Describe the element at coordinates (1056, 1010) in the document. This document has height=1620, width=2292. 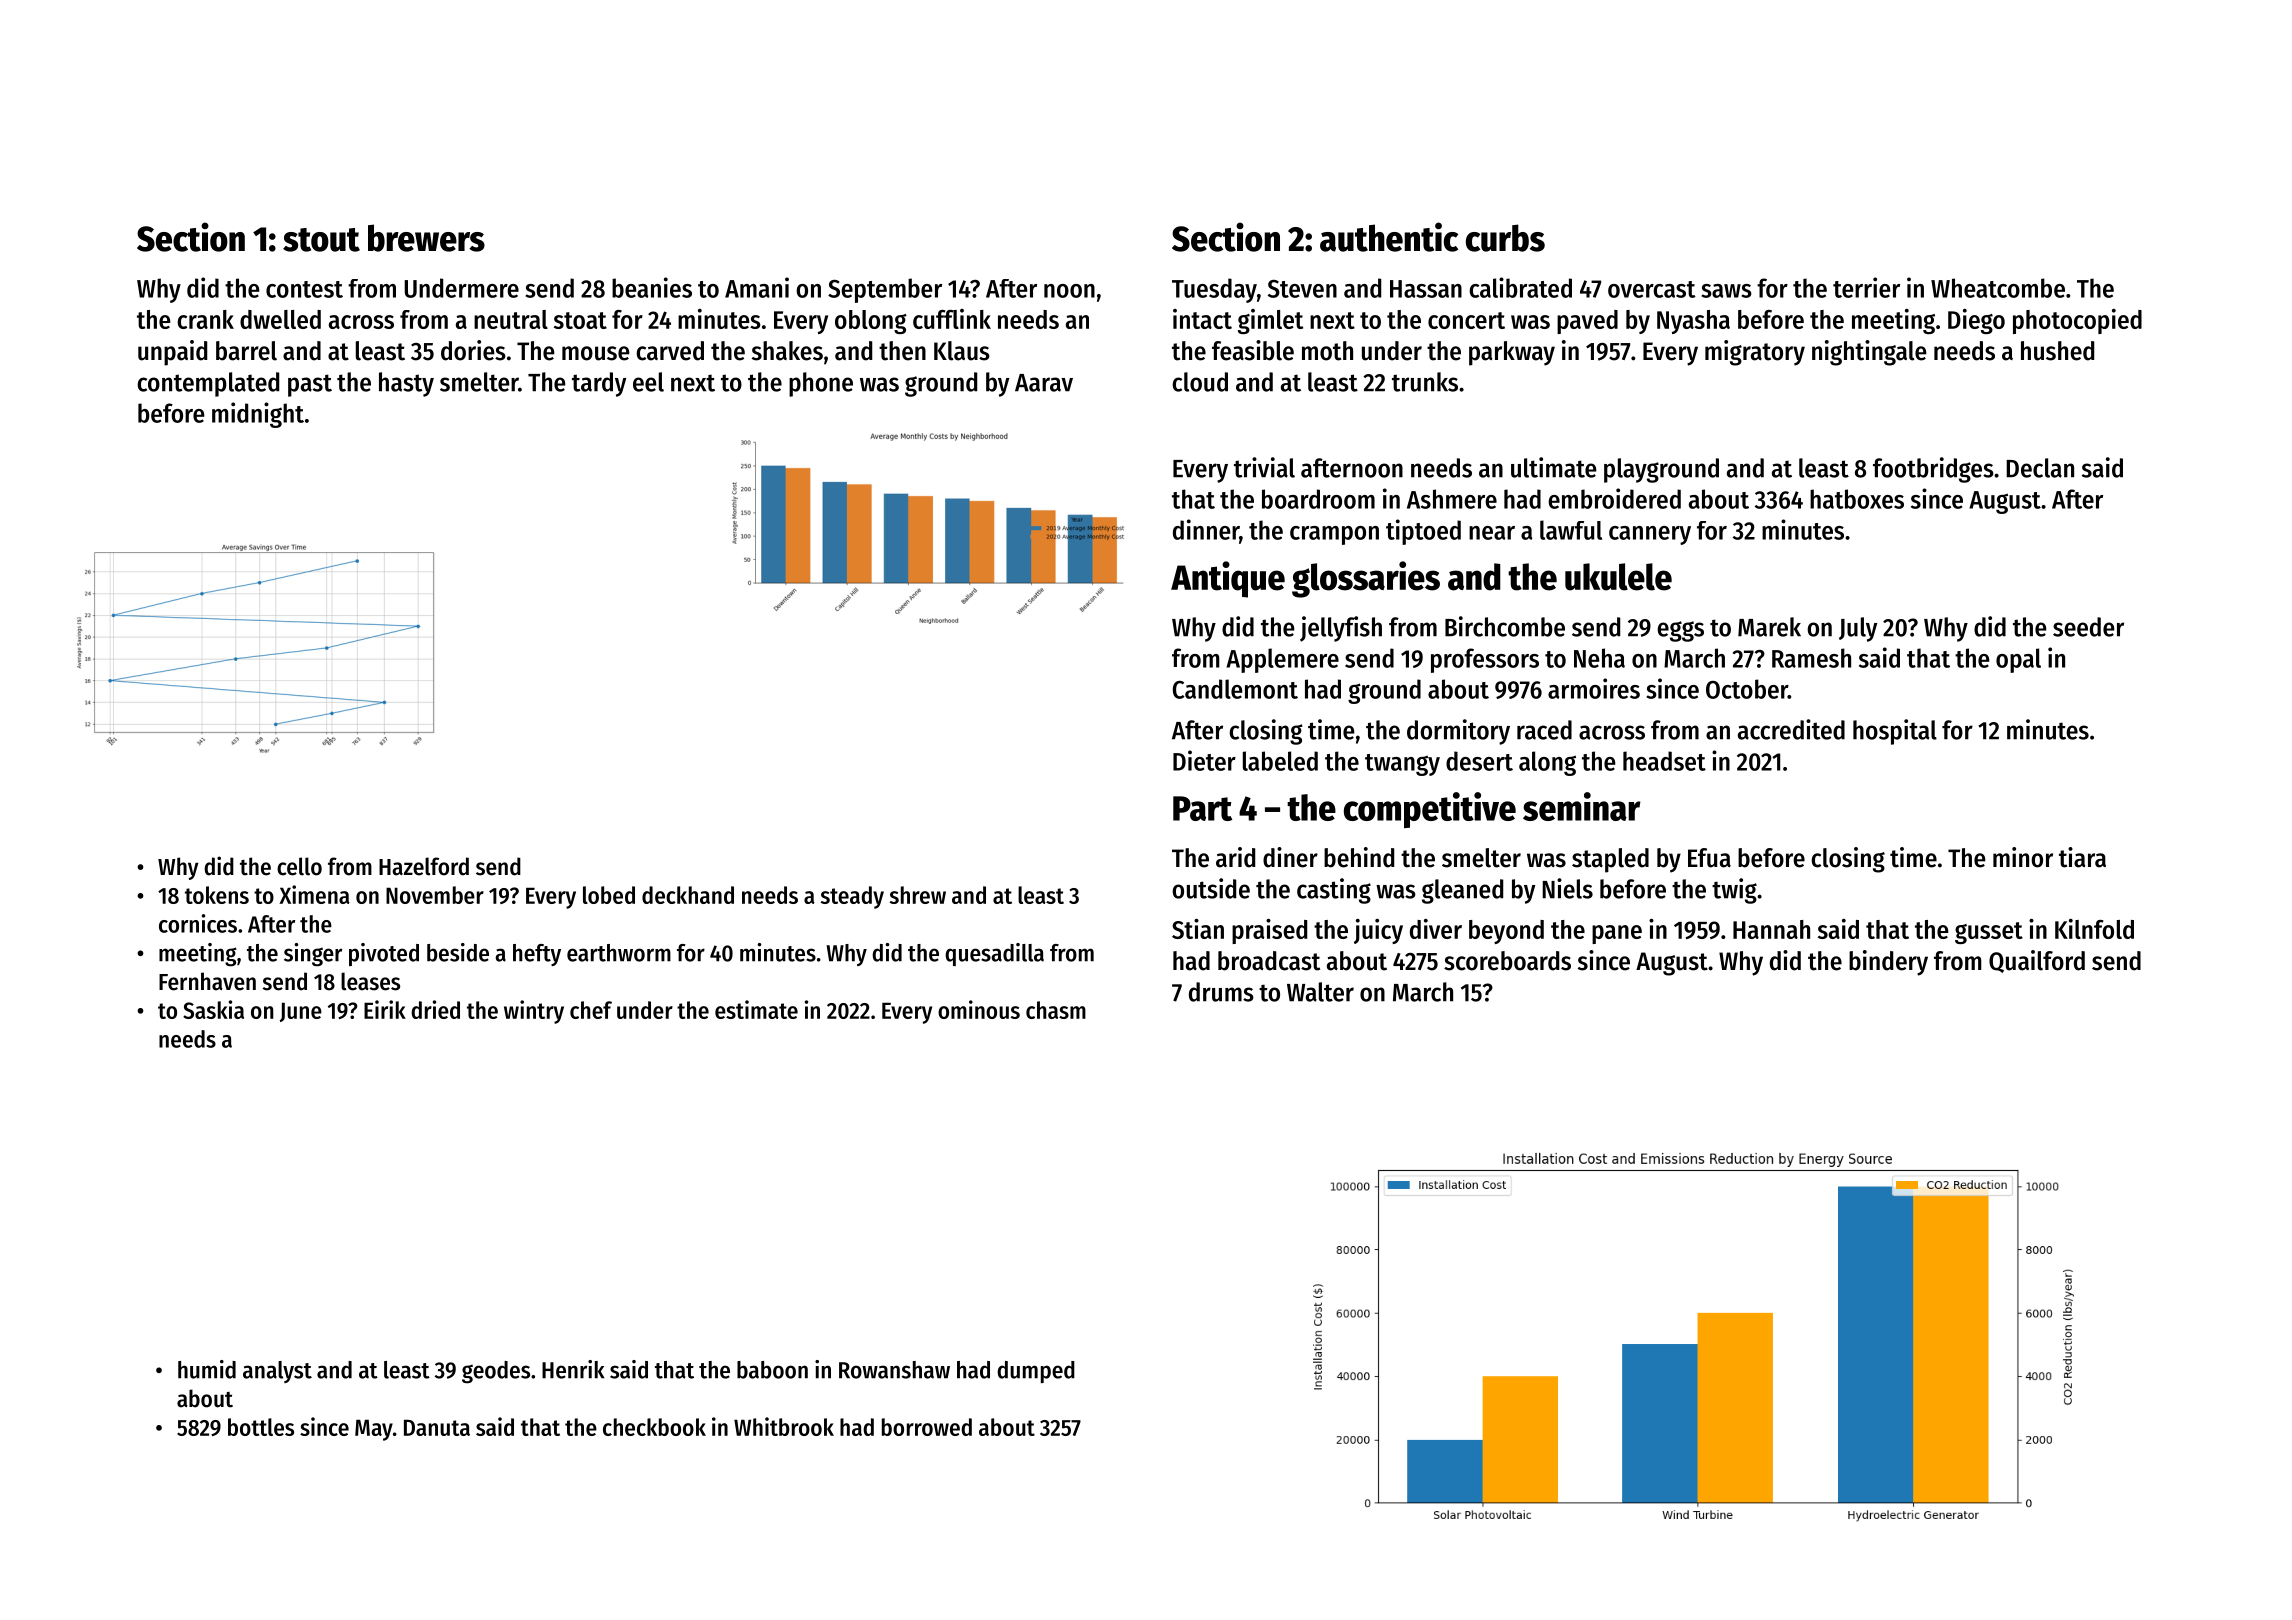
I see `chasm` at that location.
